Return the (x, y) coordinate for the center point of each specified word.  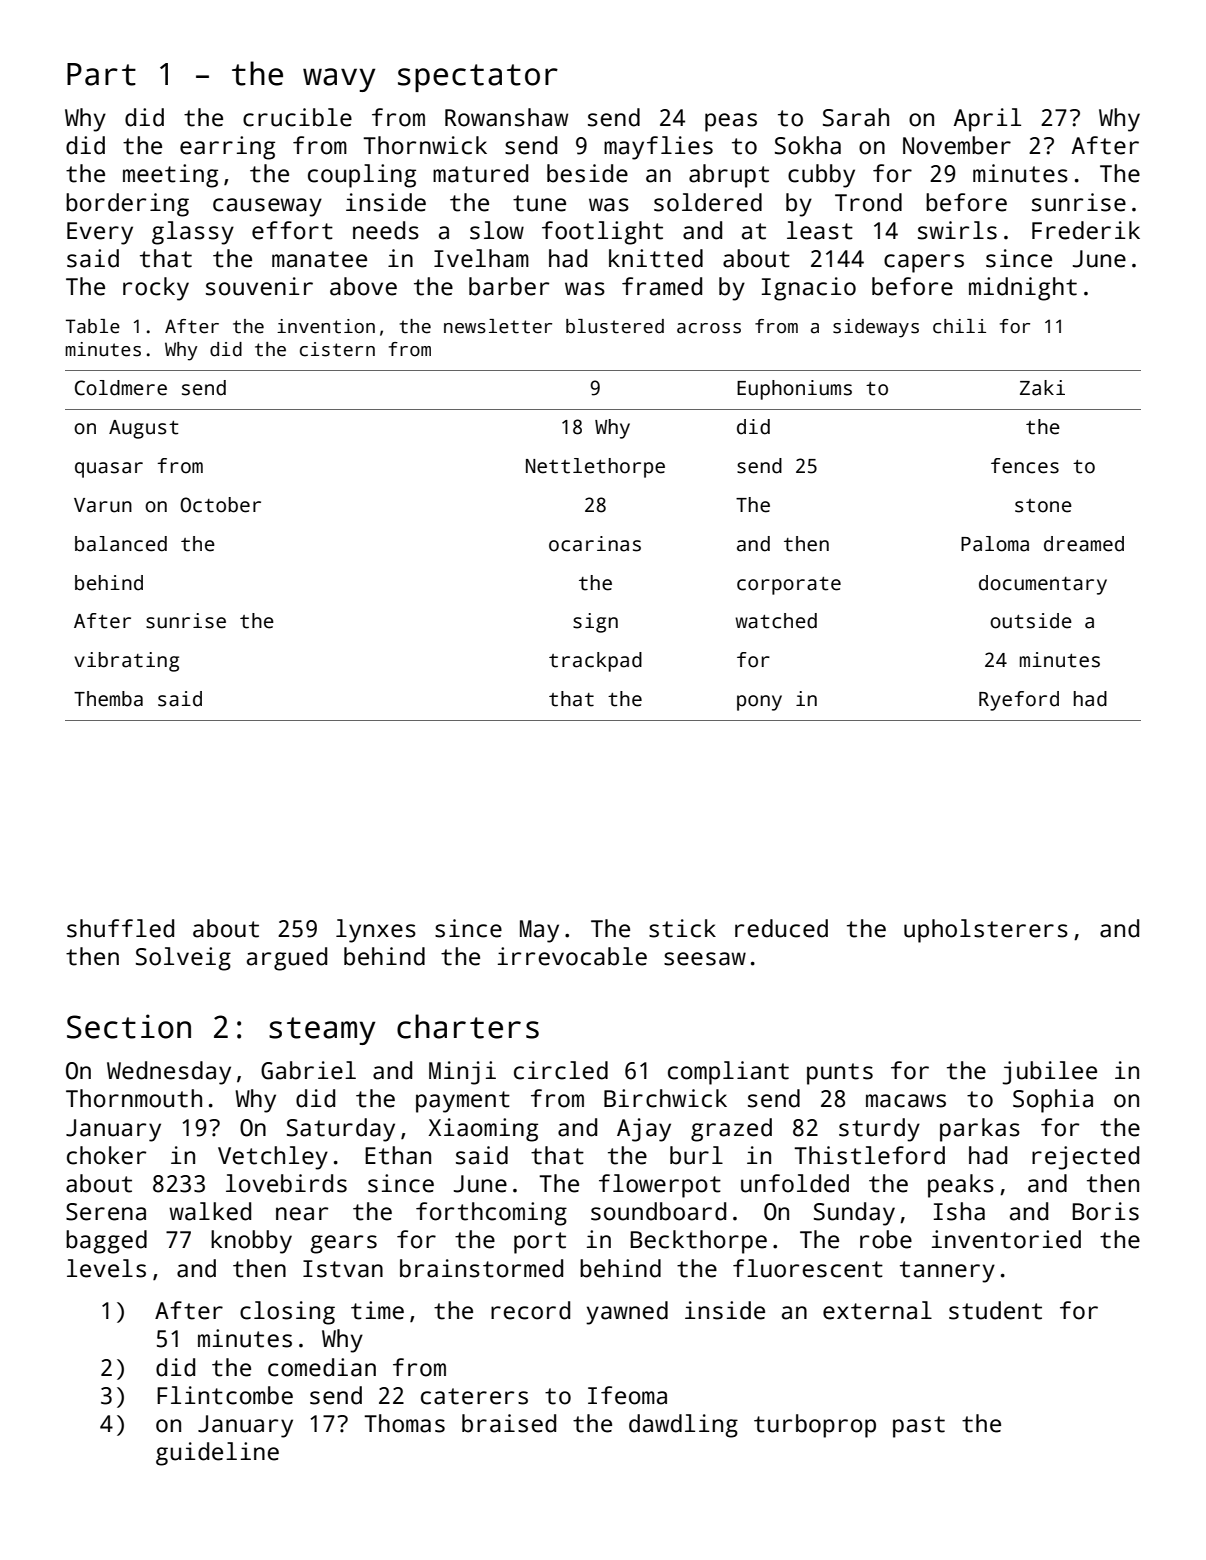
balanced (121, 544)
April (987, 120)
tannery (947, 1272)
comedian (322, 1367)
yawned (627, 1313)
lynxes (376, 931)
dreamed (1084, 544)
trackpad (595, 662)
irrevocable (572, 956)
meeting (170, 176)
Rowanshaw (506, 117)
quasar (109, 470)
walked (210, 1211)
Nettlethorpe (595, 468)
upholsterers (986, 931)
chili (959, 326)
